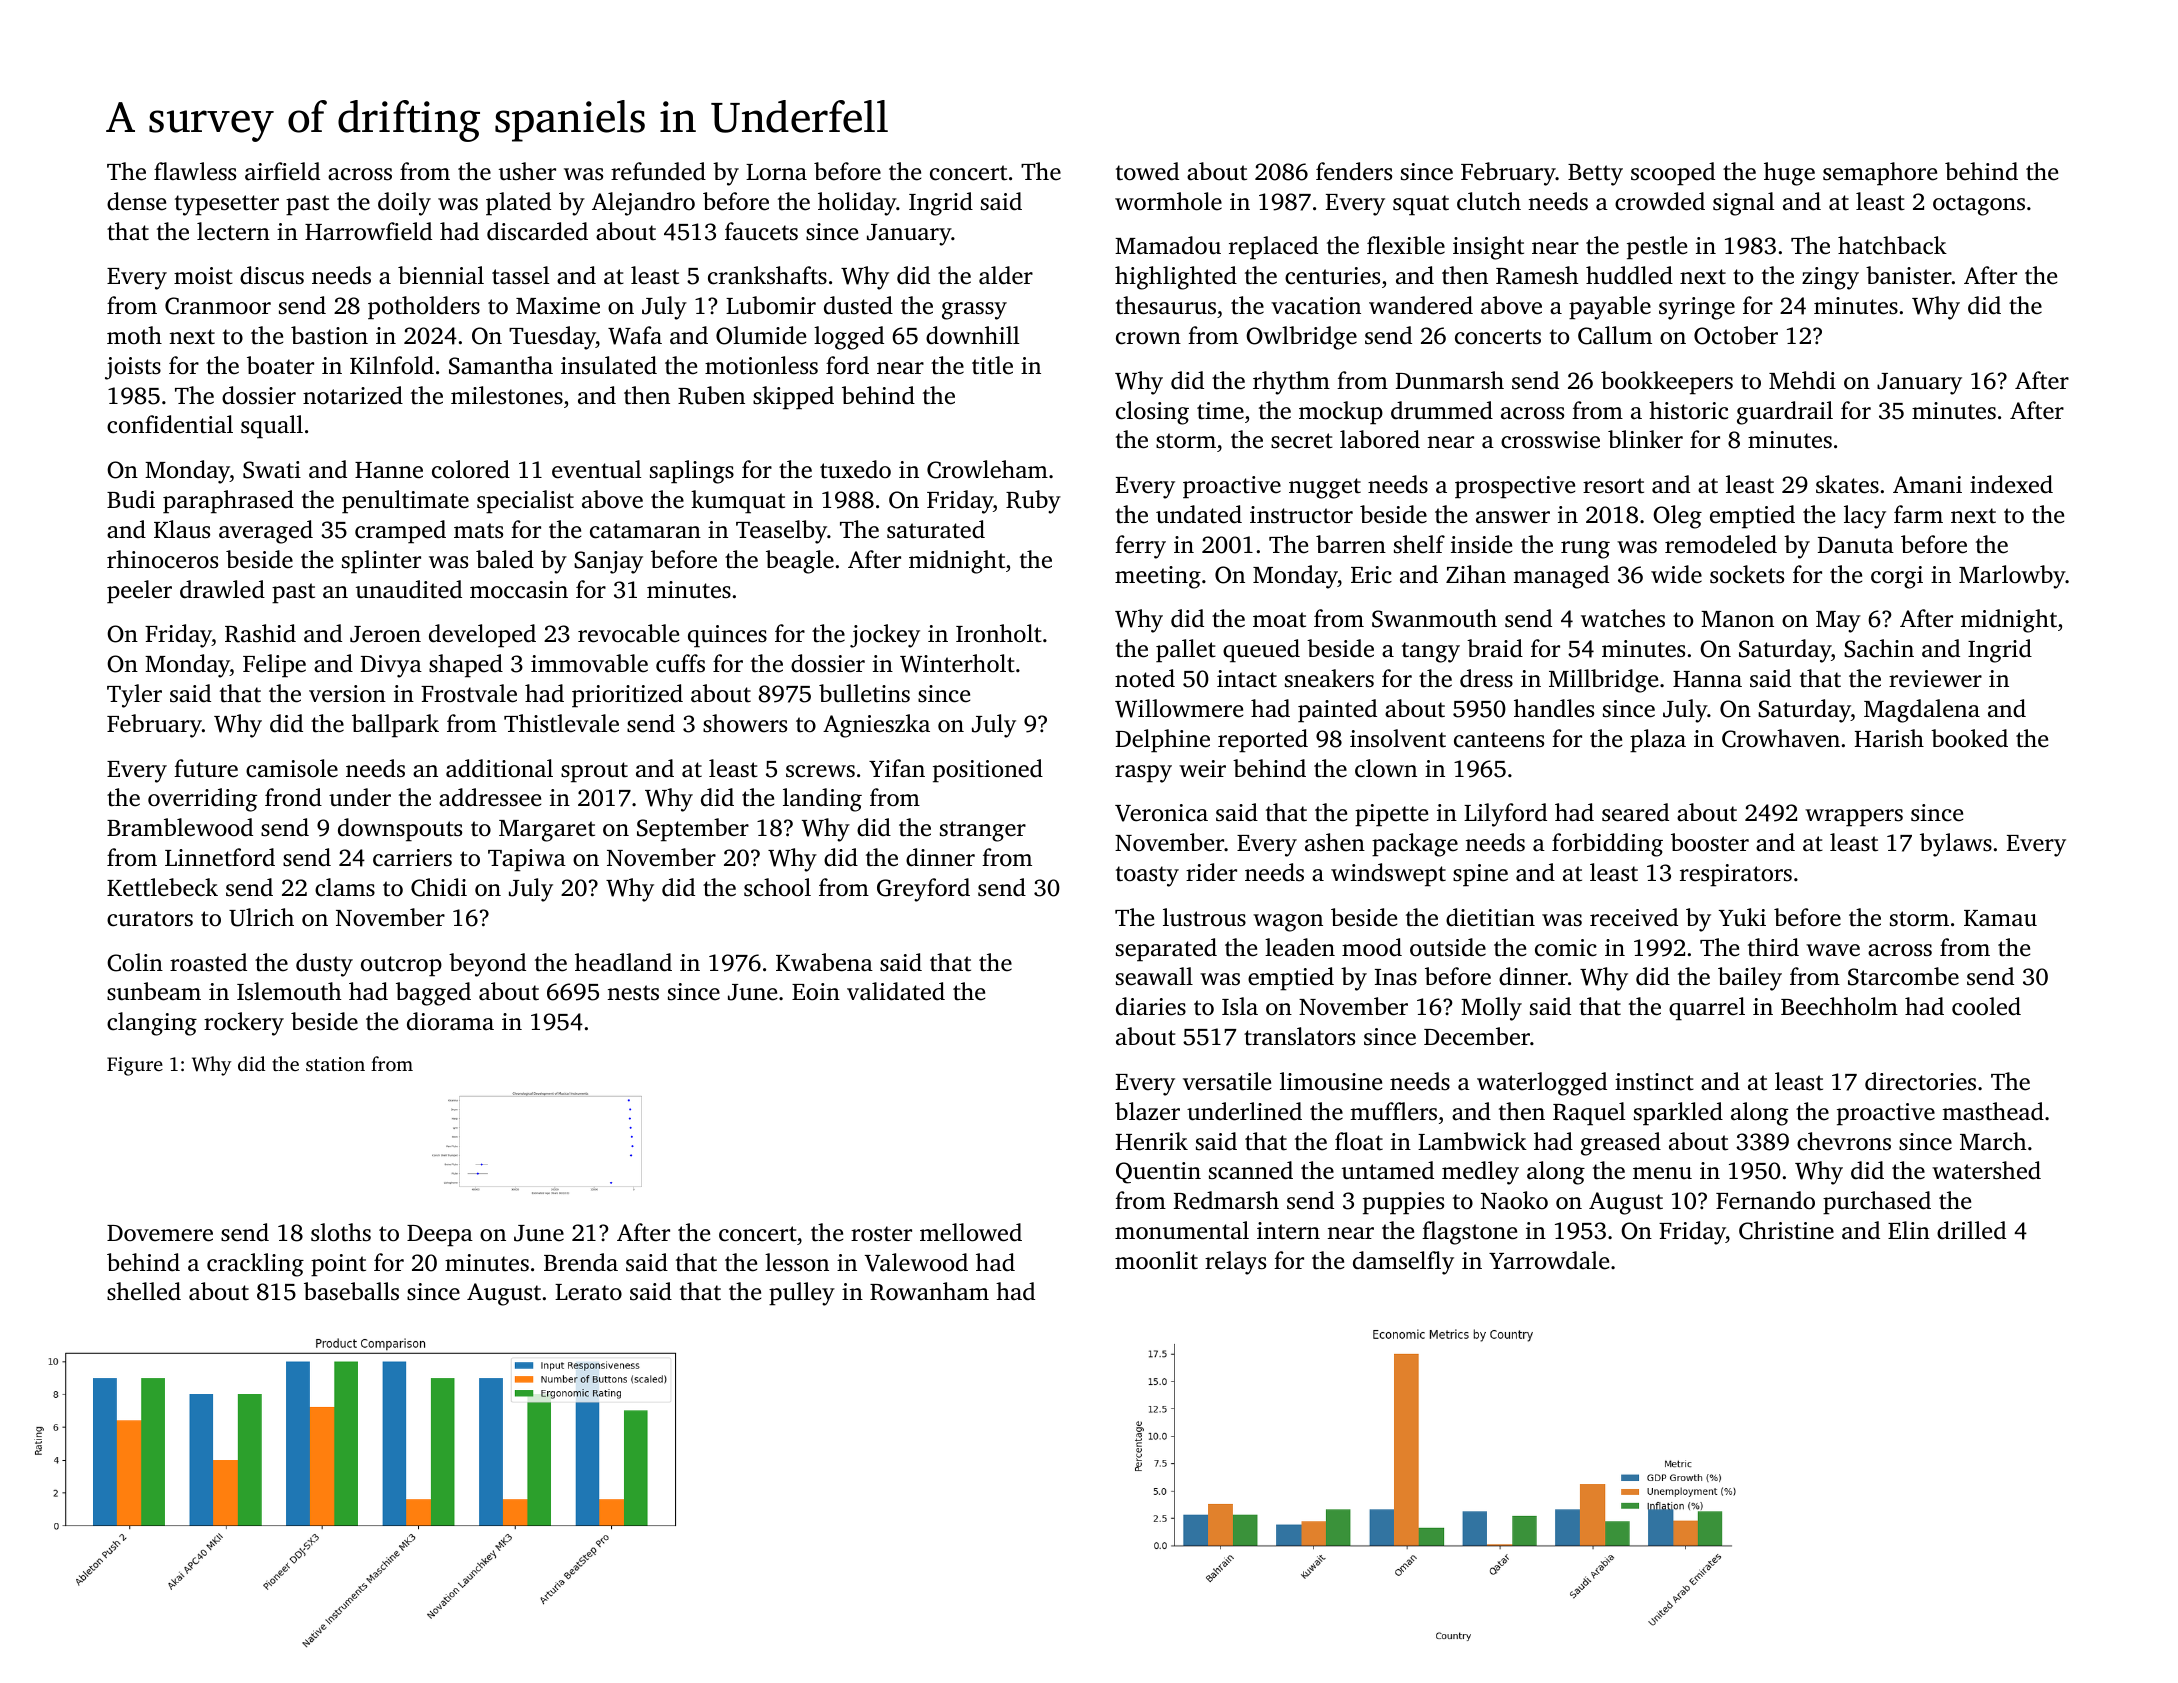 Image resolution: width=2178 pixels, height=1683 pixels. I want to click on sprout, so click(594, 772).
